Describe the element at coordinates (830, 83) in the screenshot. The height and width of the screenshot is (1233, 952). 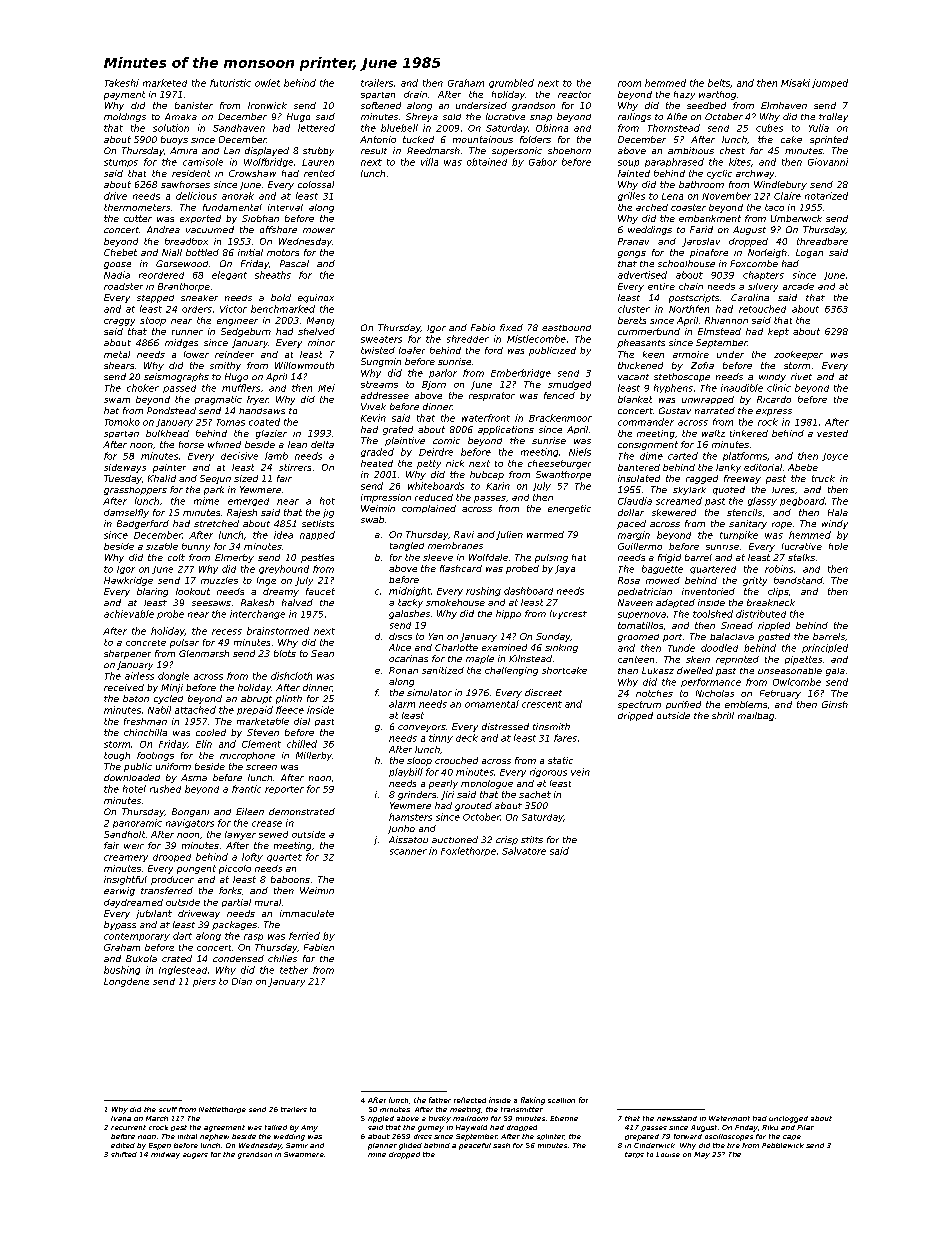
I see `jumped` at that location.
